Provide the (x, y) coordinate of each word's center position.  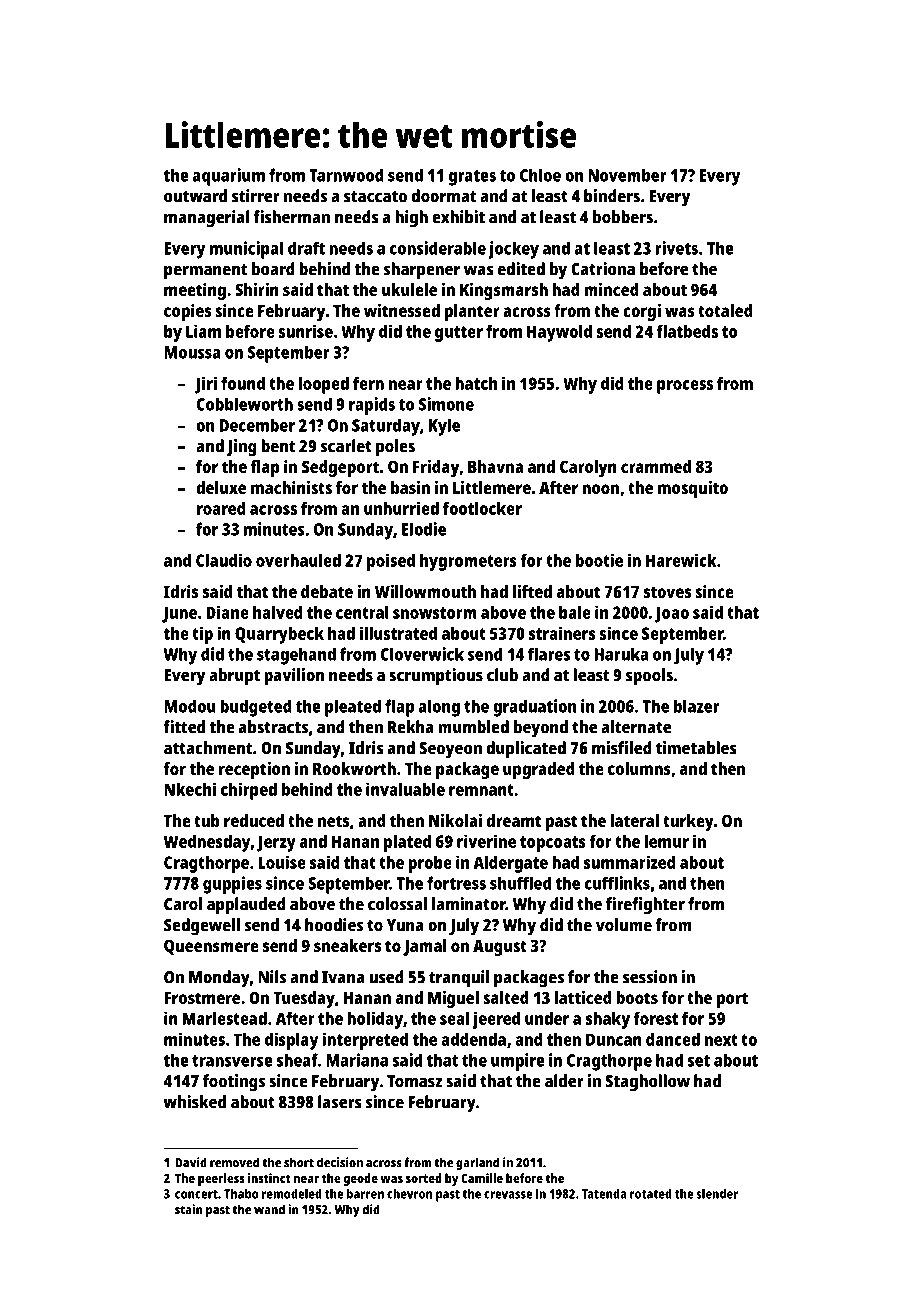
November (627, 175)
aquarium (229, 177)
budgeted (256, 708)
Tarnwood (346, 175)
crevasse (508, 1195)
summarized (630, 862)
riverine (486, 841)
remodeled (292, 1194)
